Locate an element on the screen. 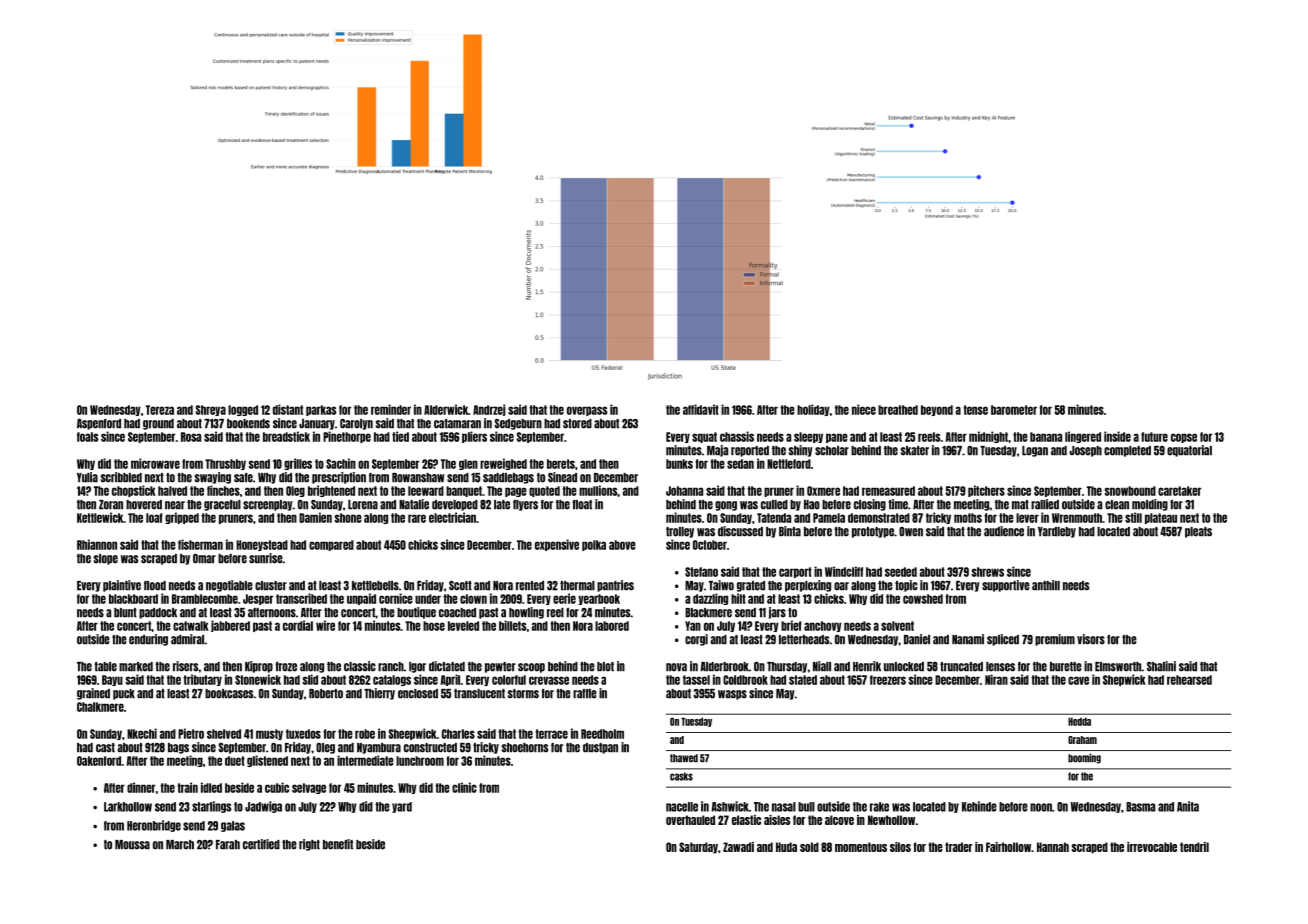 This screenshot has height=924, width=1308. affidavit is located at coordinates (701, 409).
